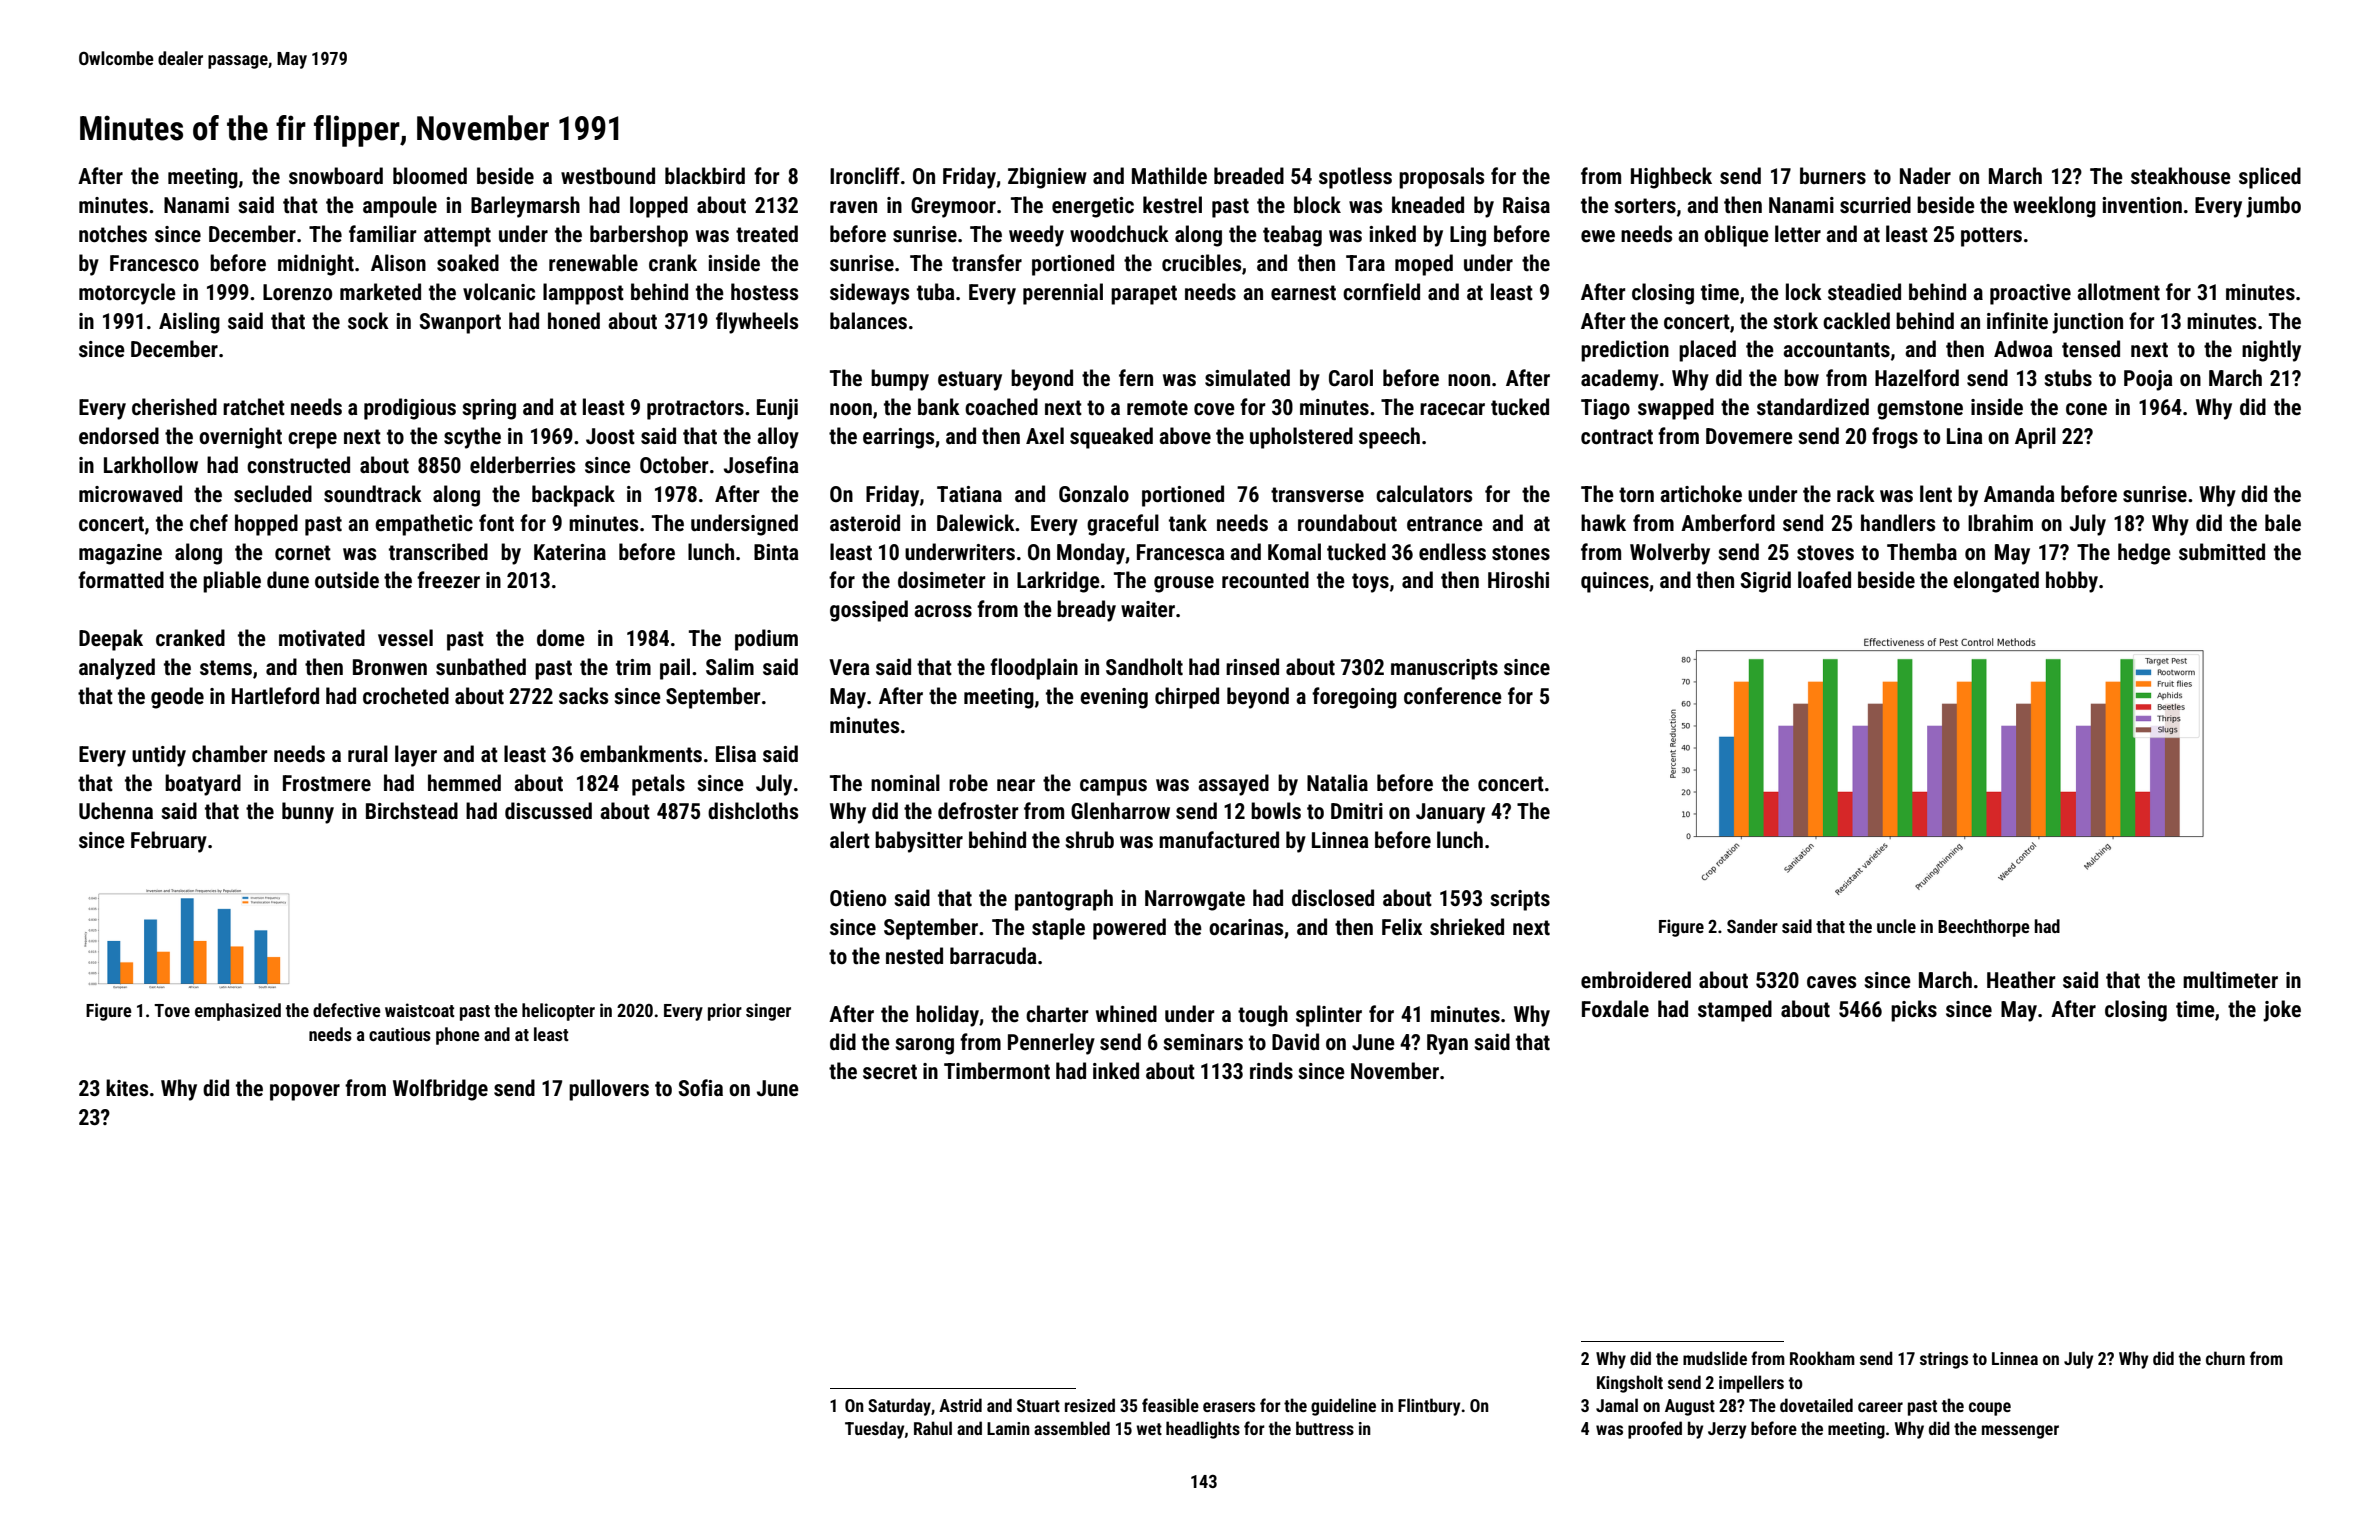 The image size is (2380, 1540). I want to click on Natalia, so click(1337, 783).
